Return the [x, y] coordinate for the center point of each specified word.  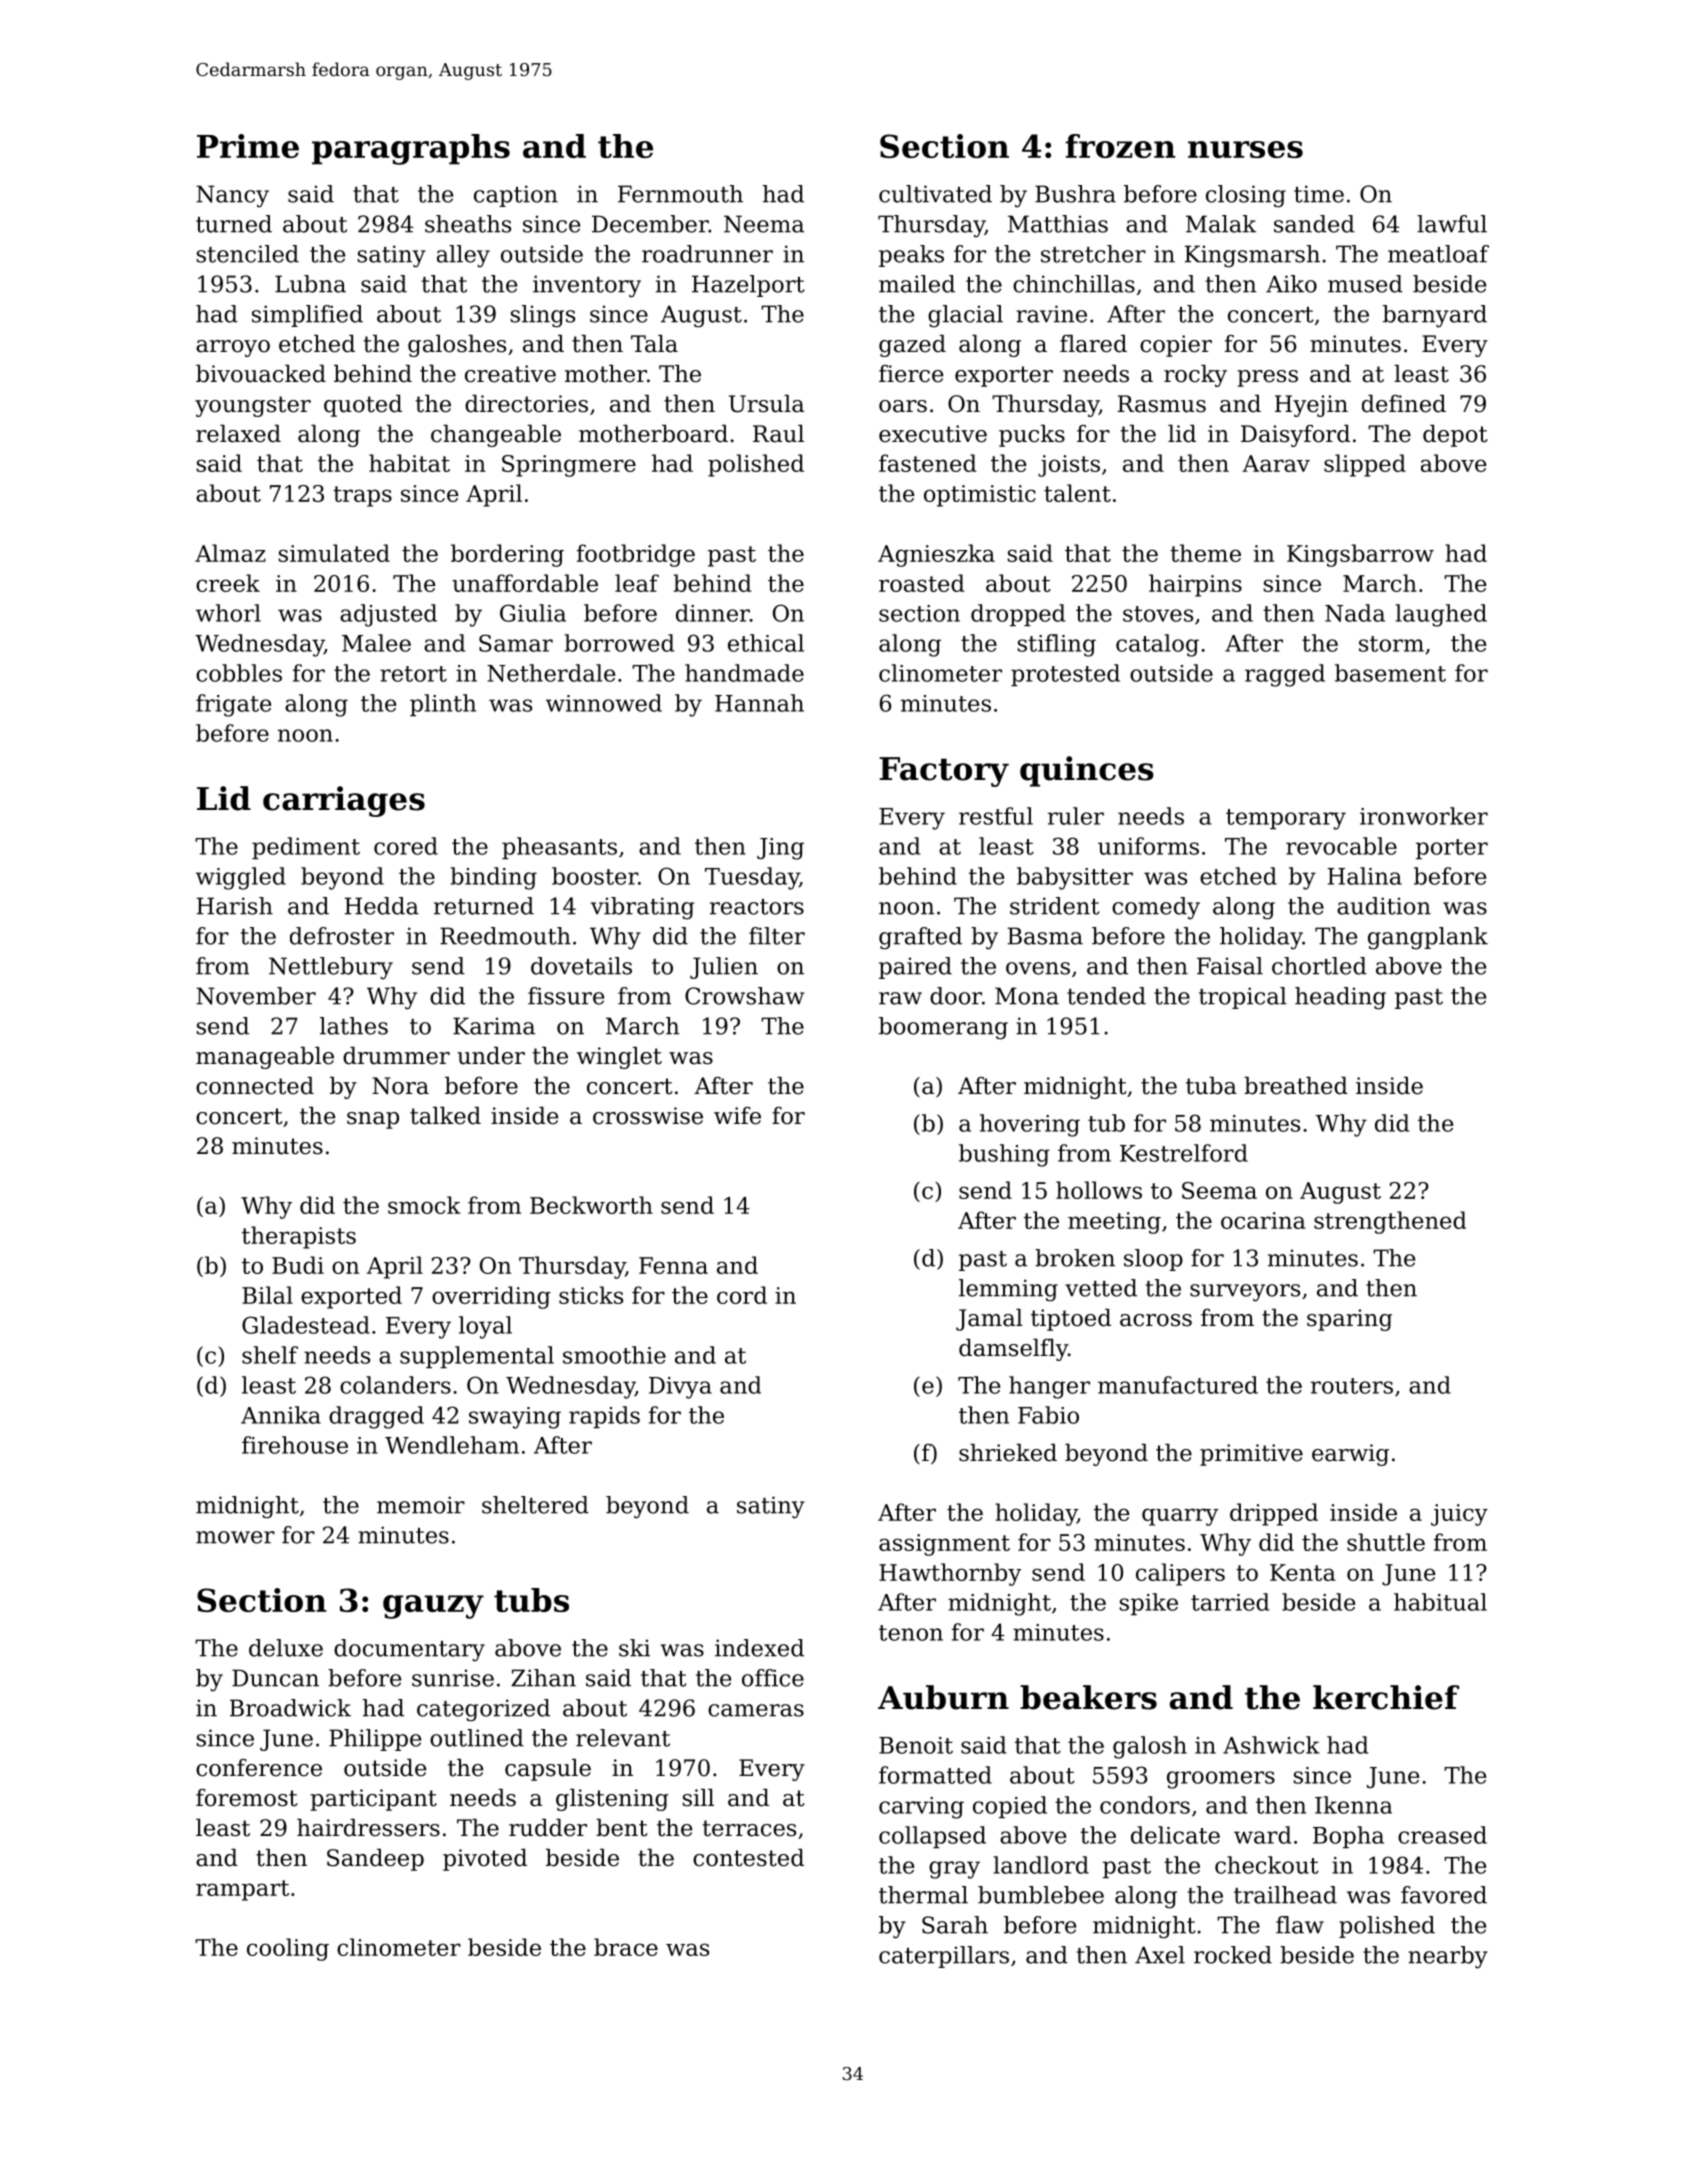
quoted [363, 406]
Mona [1027, 996]
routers [1352, 1386]
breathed [1296, 1086]
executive [933, 434]
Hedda [382, 906]
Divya [680, 1388]
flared [1093, 344]
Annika [281, 1415]
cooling [288, 1949]
